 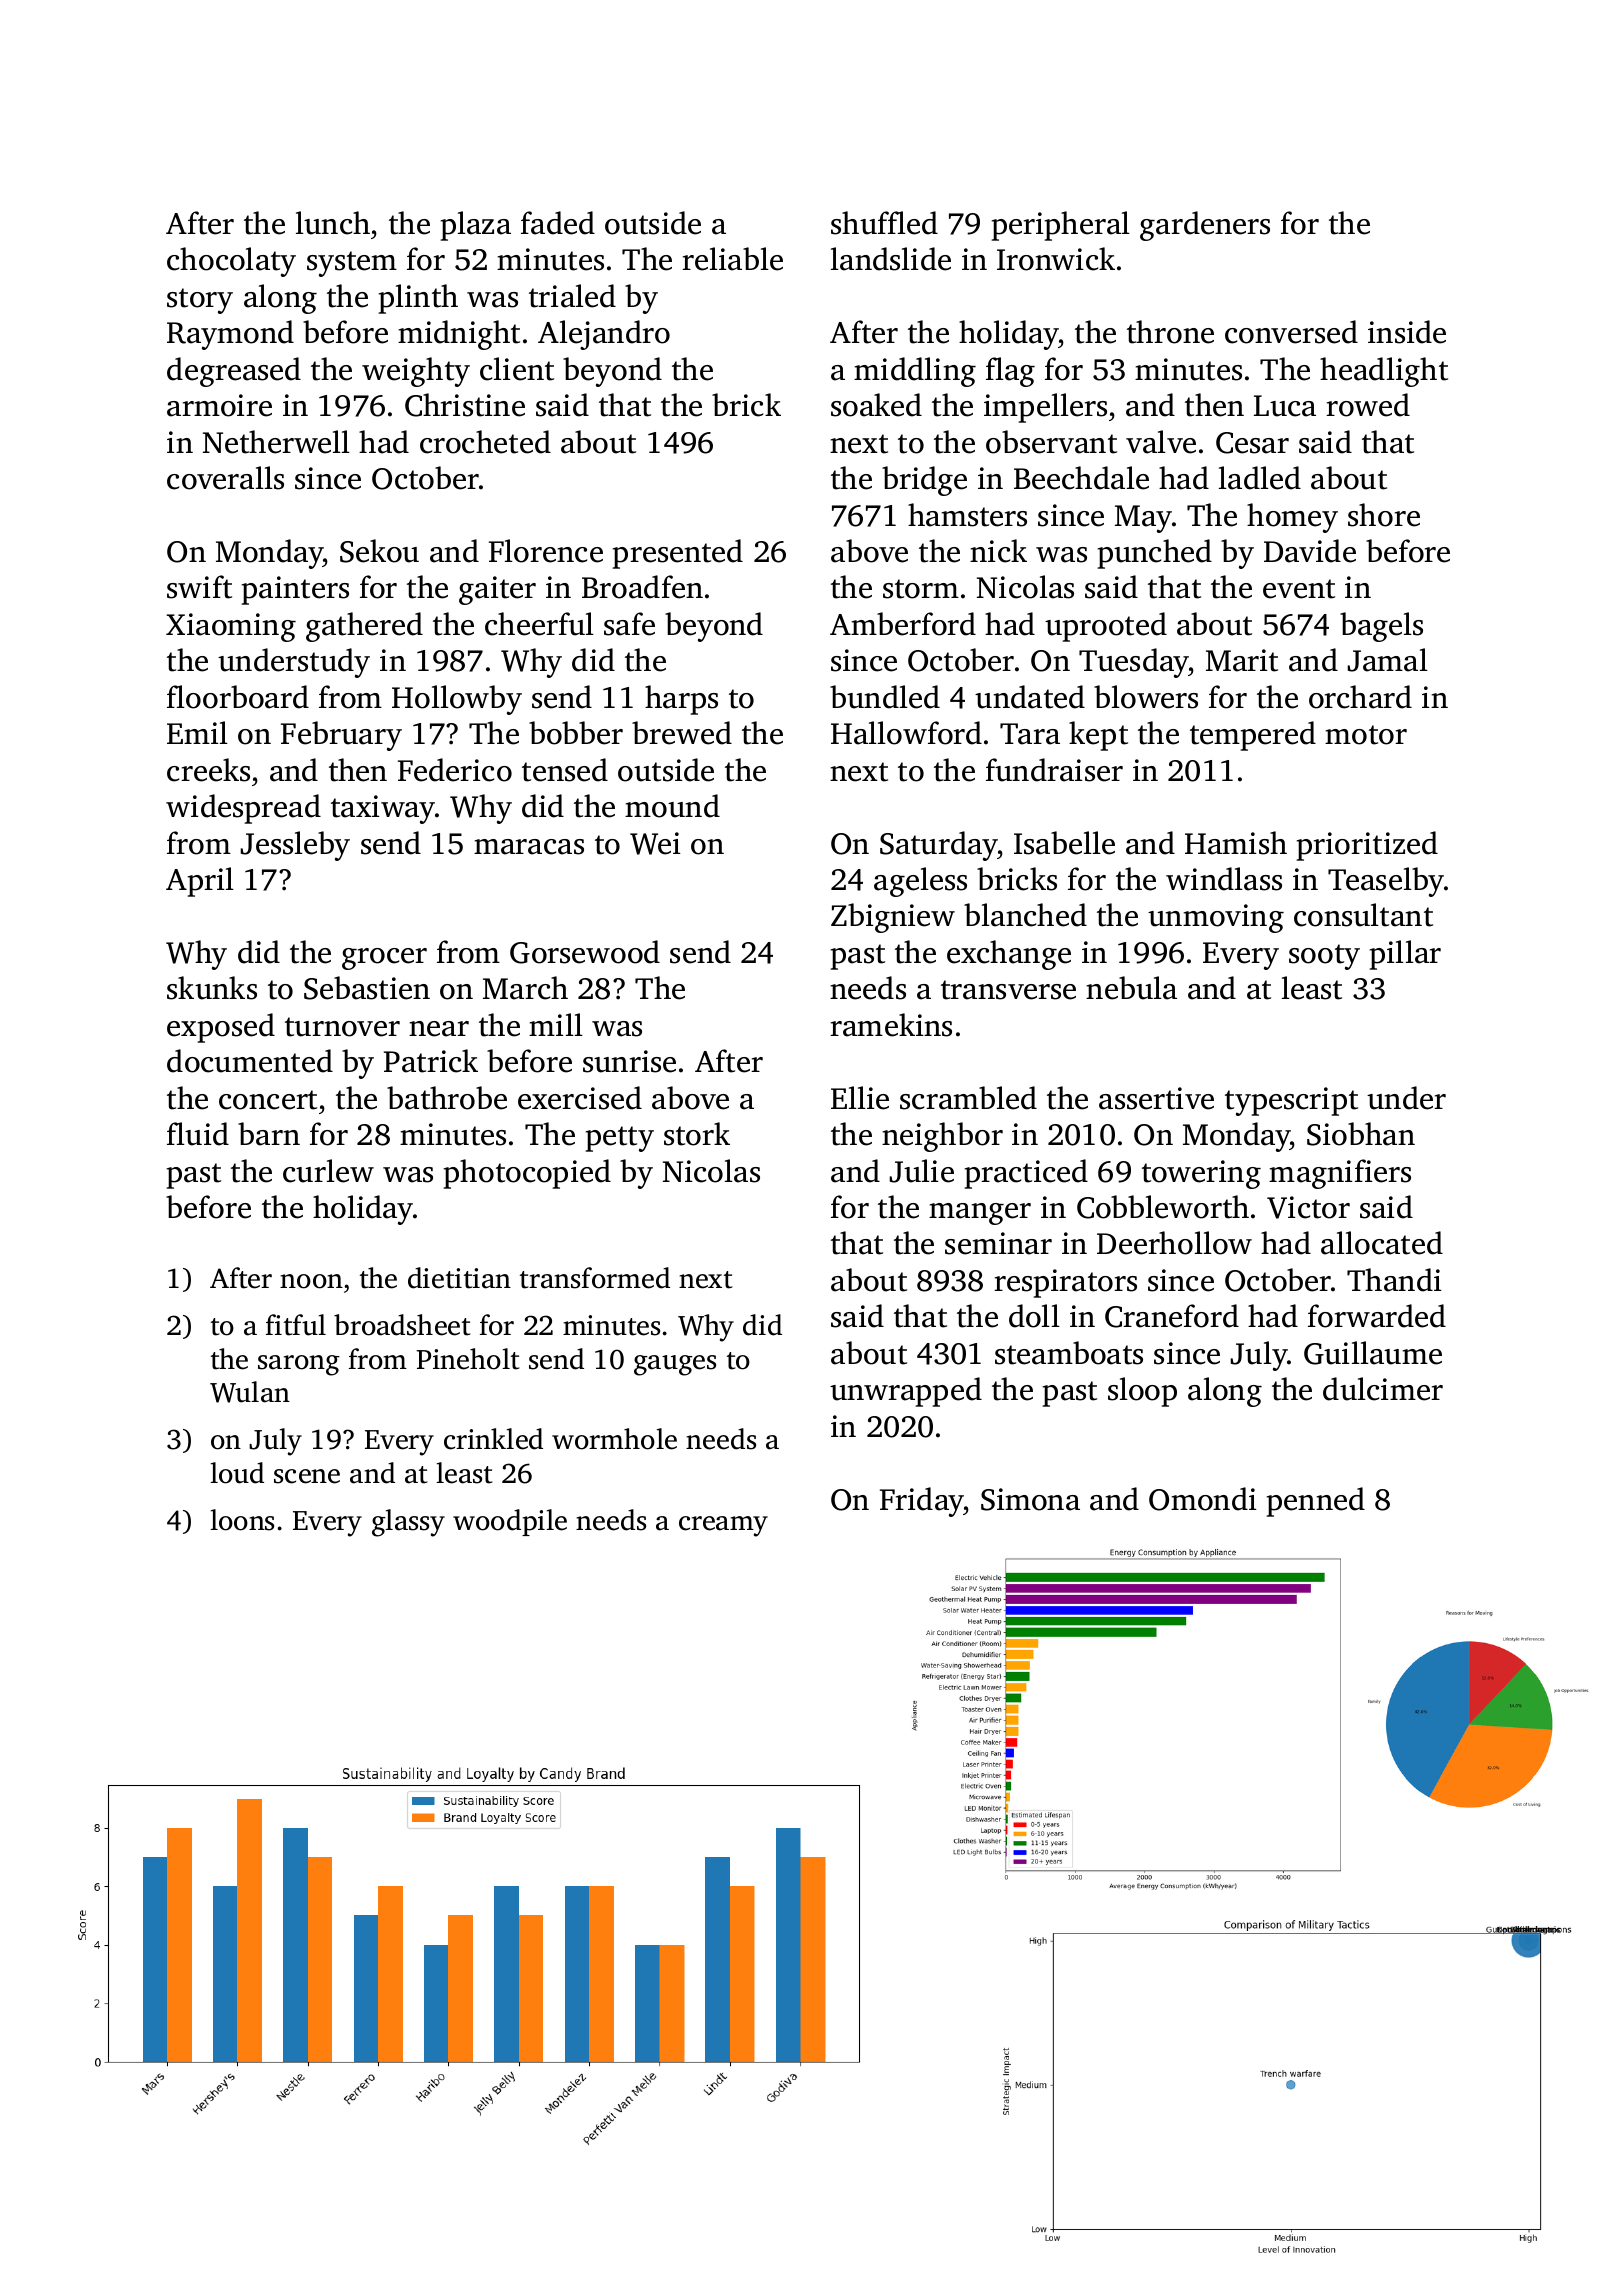 I want to click on Wulan, so click(x=250, y=1392).
